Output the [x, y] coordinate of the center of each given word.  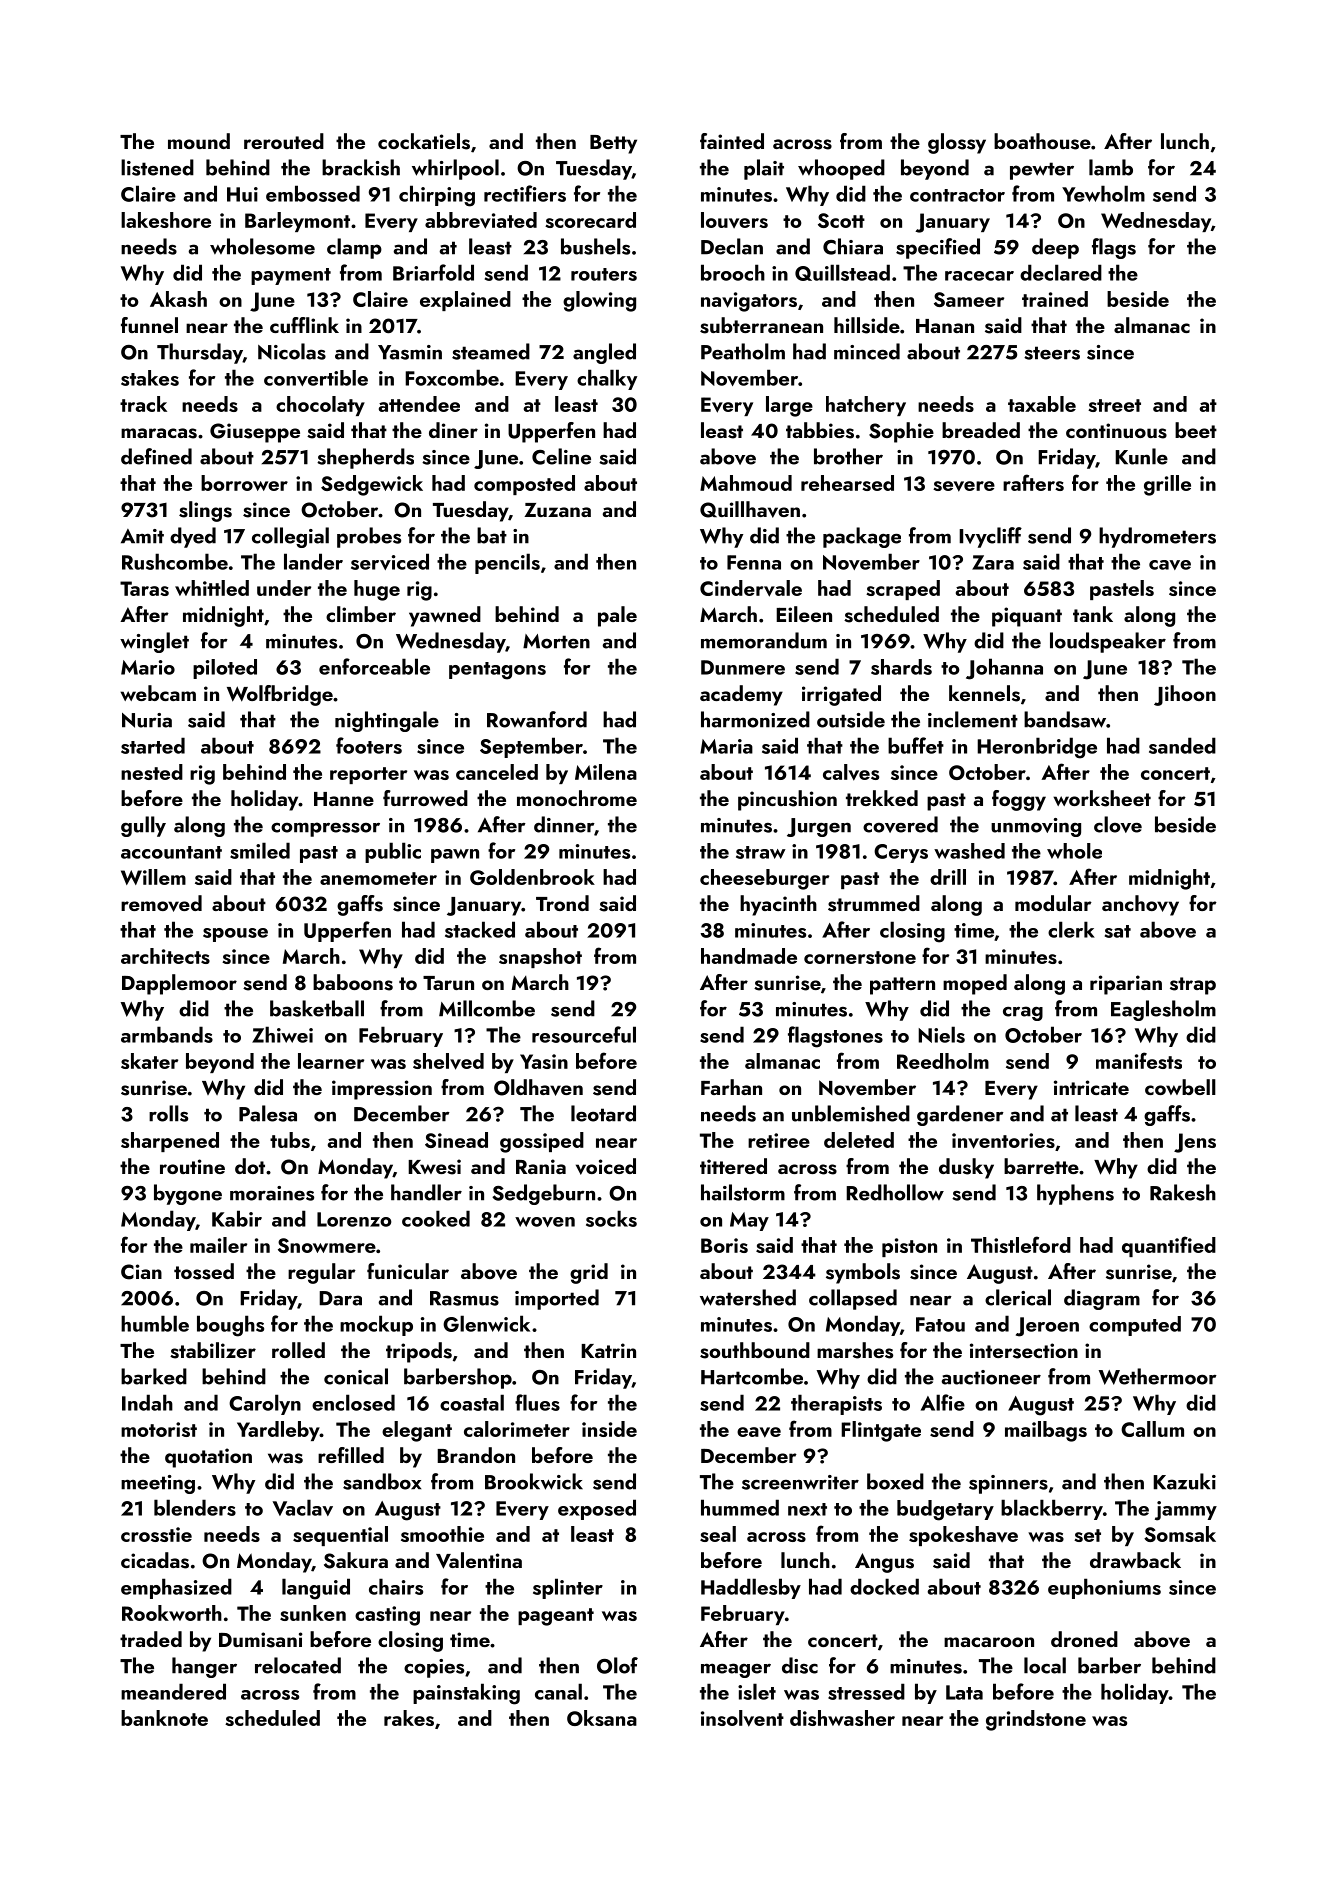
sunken [313, 1613]
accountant [171, 852]
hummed [740, 1507]
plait [764, 169]
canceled [497, 772]
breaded [981, 430]
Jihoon [1185, 695]
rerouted [284, 141]
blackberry [1052, 1509]
